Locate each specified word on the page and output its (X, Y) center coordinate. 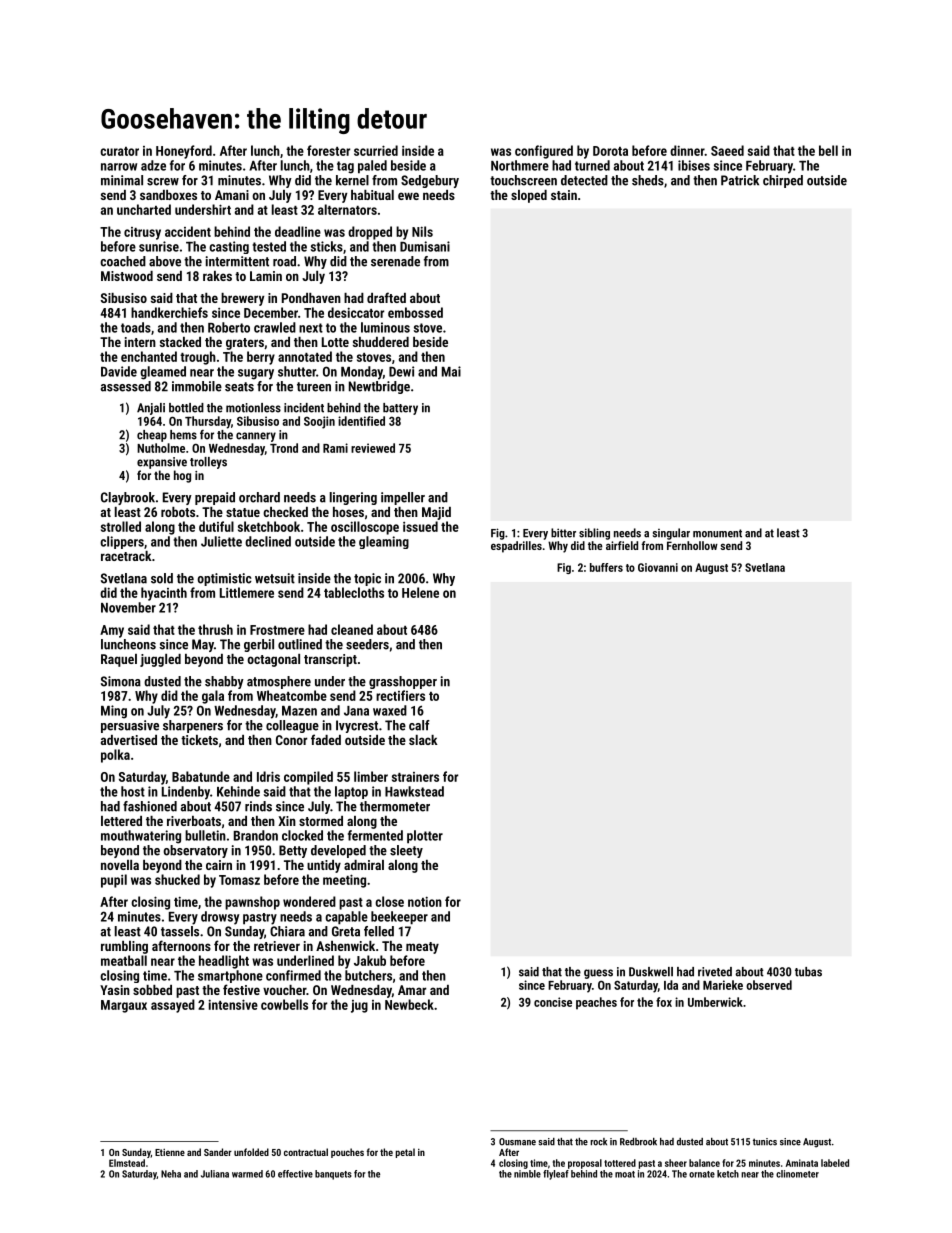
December (271, 312)
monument (717, 533)
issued (420, 526)
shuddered (381, 342)
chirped (783, 181)
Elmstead (127, 1163)
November (128, 607)
